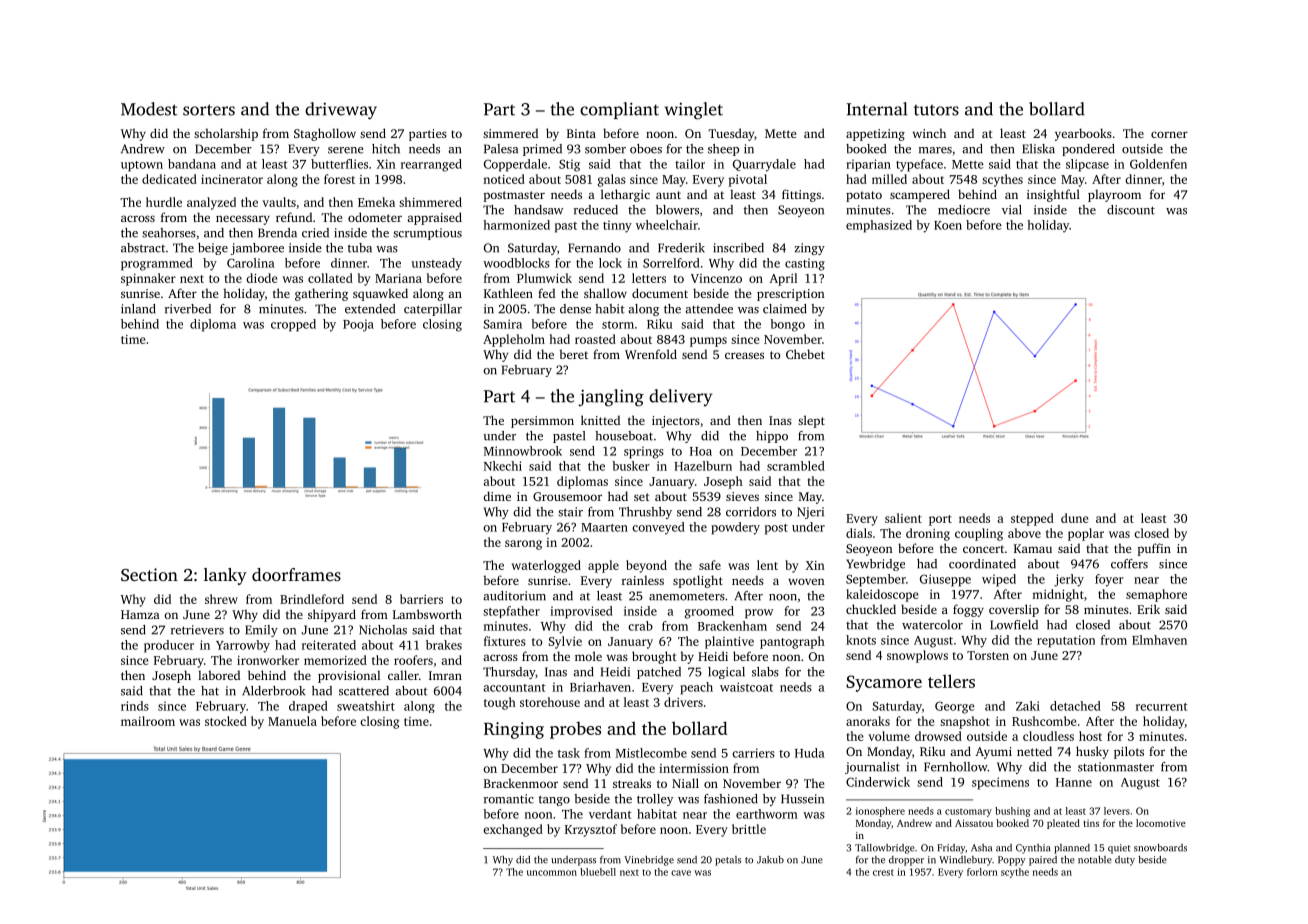  I want to click on driveway, so click(341, 111).
